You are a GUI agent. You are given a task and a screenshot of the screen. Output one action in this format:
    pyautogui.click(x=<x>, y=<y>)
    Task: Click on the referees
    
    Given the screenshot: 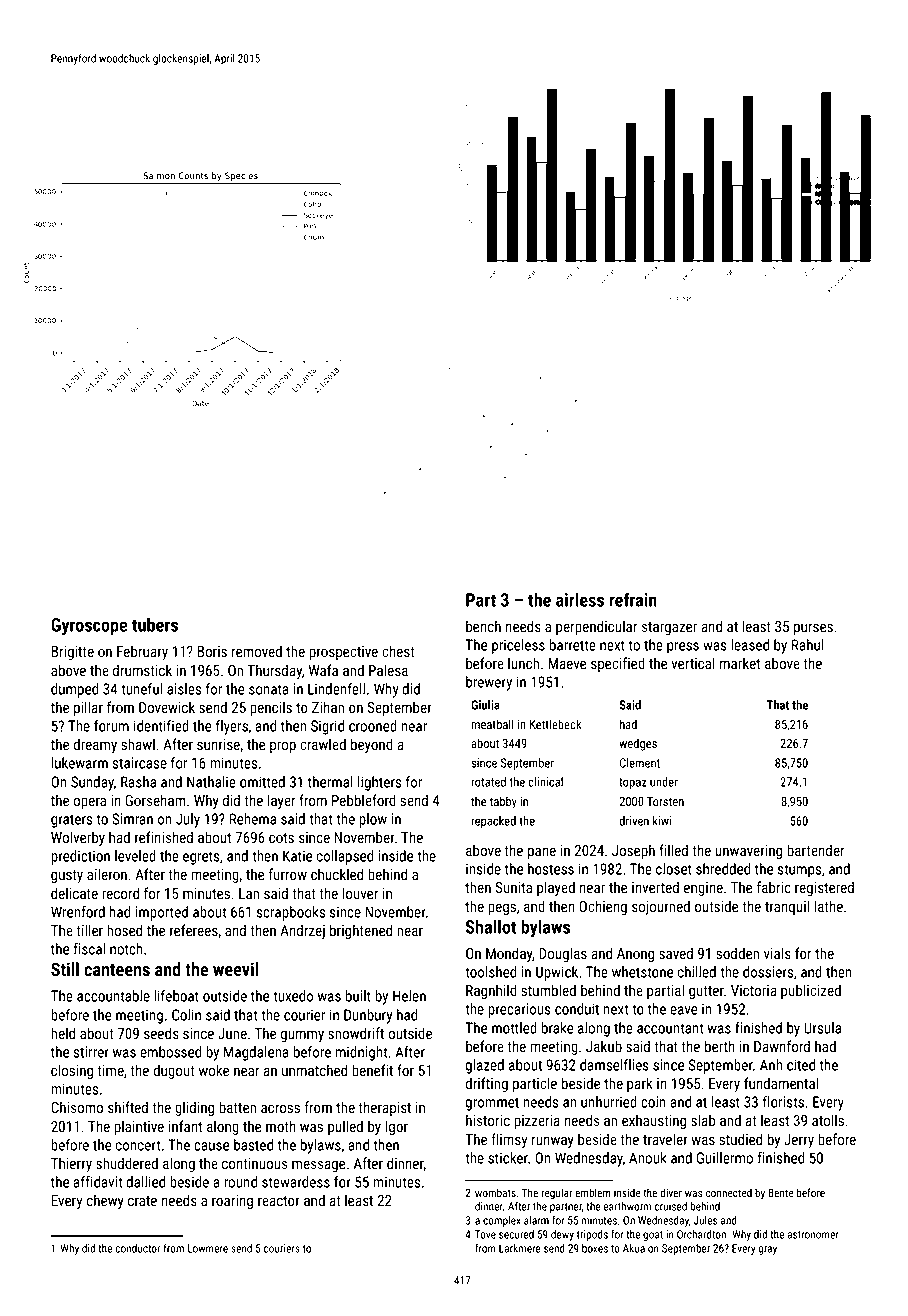 What is the action you would take?
    pyautogui.click(x=194, y=930)
